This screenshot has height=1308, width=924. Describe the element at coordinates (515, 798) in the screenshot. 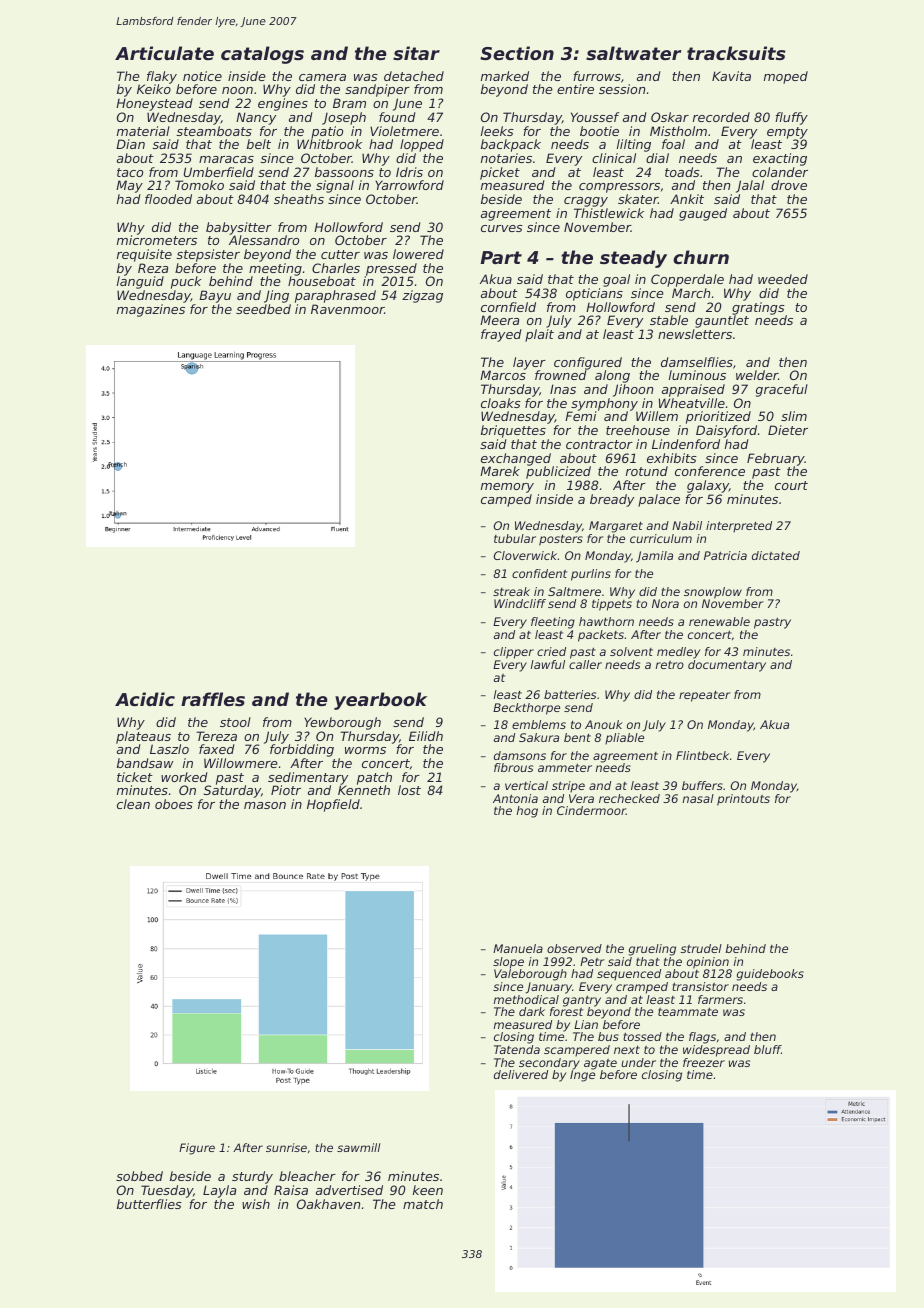

I see `Antonia` at that location.
